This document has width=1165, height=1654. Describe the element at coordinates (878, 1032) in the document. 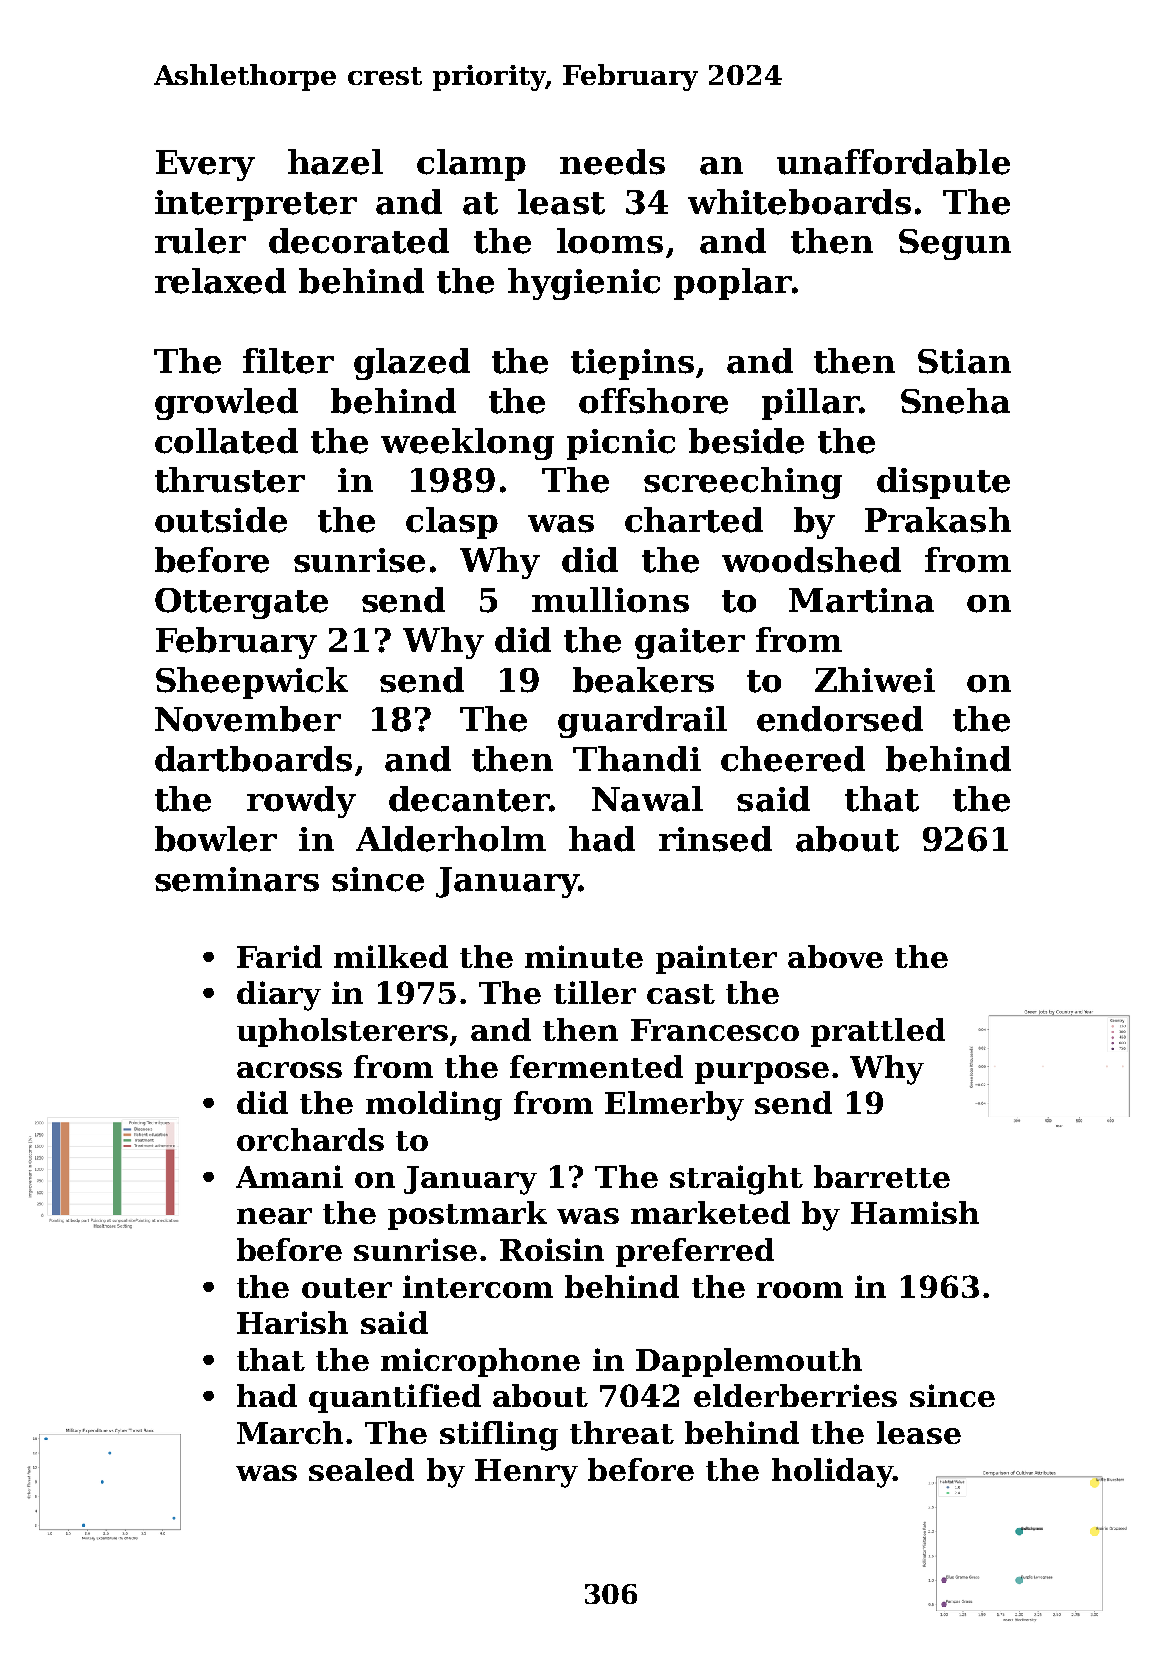

I see `prattled` at that location.
